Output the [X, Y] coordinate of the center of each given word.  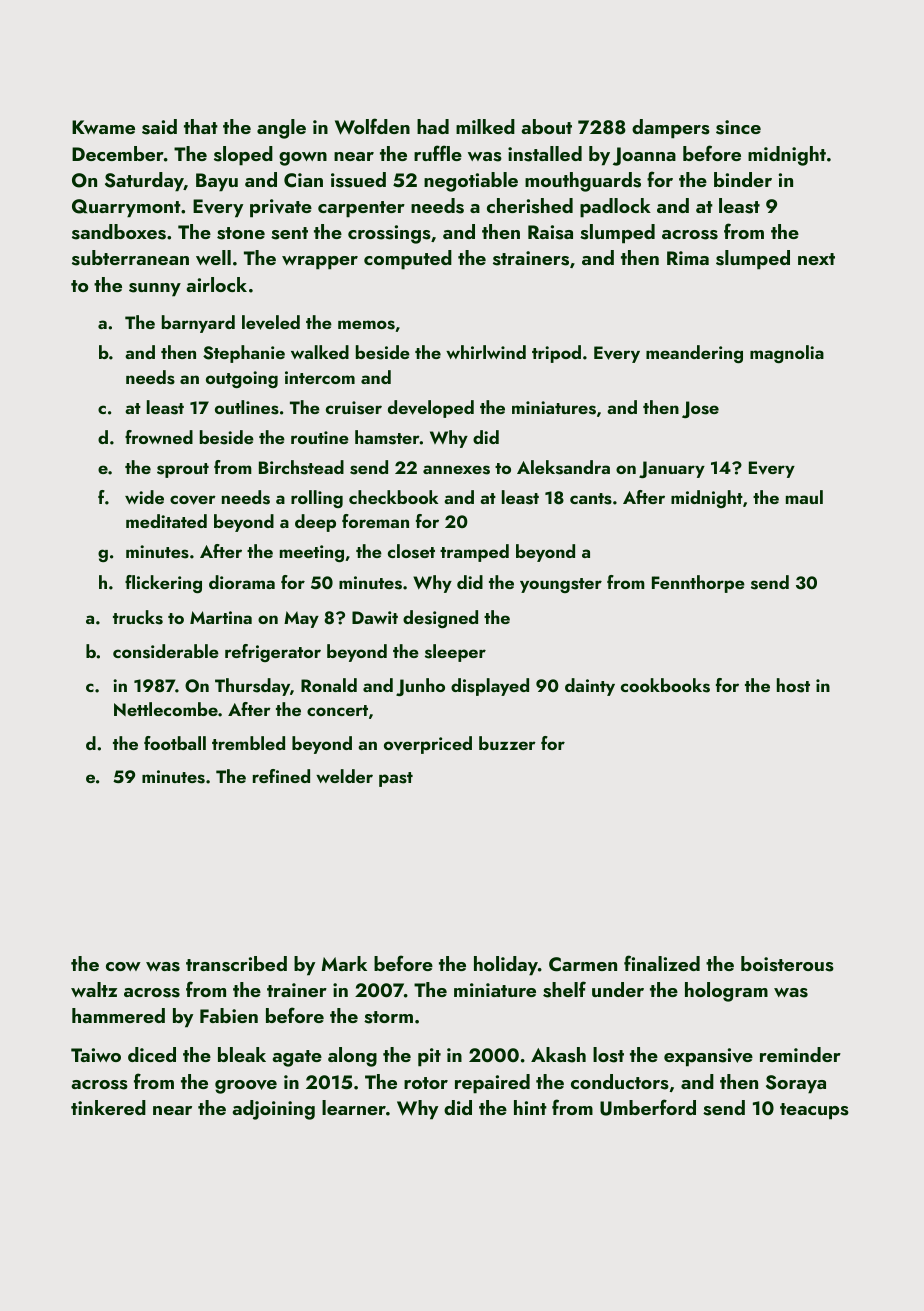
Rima [688, 258]
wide [144, 497]
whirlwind [486, 352]
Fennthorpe [698, 584]
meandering [694, 354]
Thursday [252, 687]
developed [431, 409]
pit [429, 1057]
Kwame [103, 127]
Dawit [375, 617]
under [618, 989]
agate [297, 1058]
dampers [671, 129]
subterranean [130, 258]
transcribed [236, 964]
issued [358, 180]
